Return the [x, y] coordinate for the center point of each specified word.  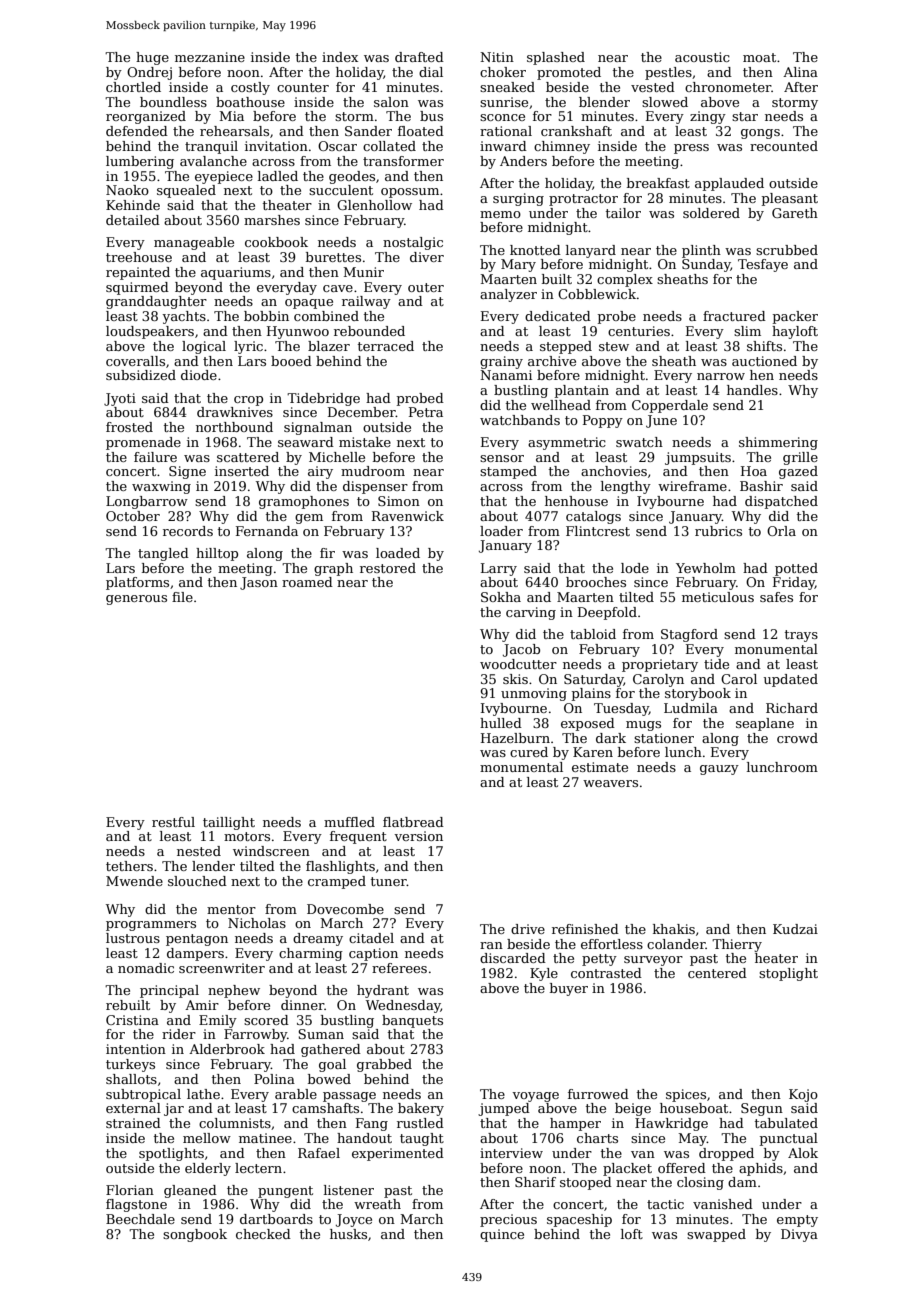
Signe [187, 472]
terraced [386, 346]
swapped [716, 1235]
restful [173, 822]
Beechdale [140, 1219]
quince [502, 1235]
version [418, 836]
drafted [419, 57]
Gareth [795, 213]
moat [759, 57]
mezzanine [210, 57]
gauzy [719, 770]
